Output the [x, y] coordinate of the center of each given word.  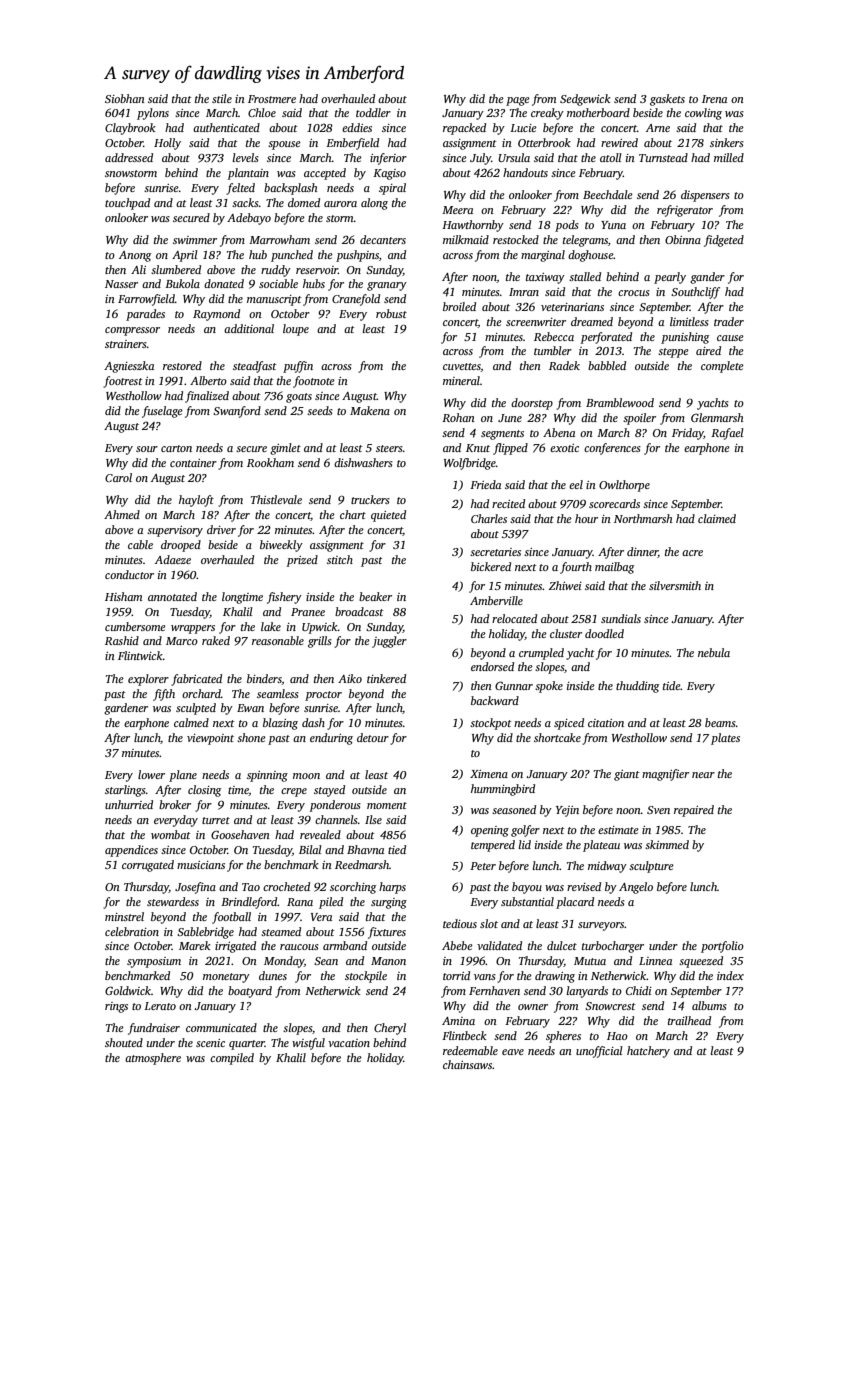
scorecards [614, 503]
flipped [510, 449]
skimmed [667, 844]
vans [485, 977]
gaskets [667, 100]
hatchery [648, 1052]
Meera [457, 210]
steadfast [255, 367]
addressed [129, 157]
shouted [124, 1042]
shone [251, 737]
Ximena [489, 774]
